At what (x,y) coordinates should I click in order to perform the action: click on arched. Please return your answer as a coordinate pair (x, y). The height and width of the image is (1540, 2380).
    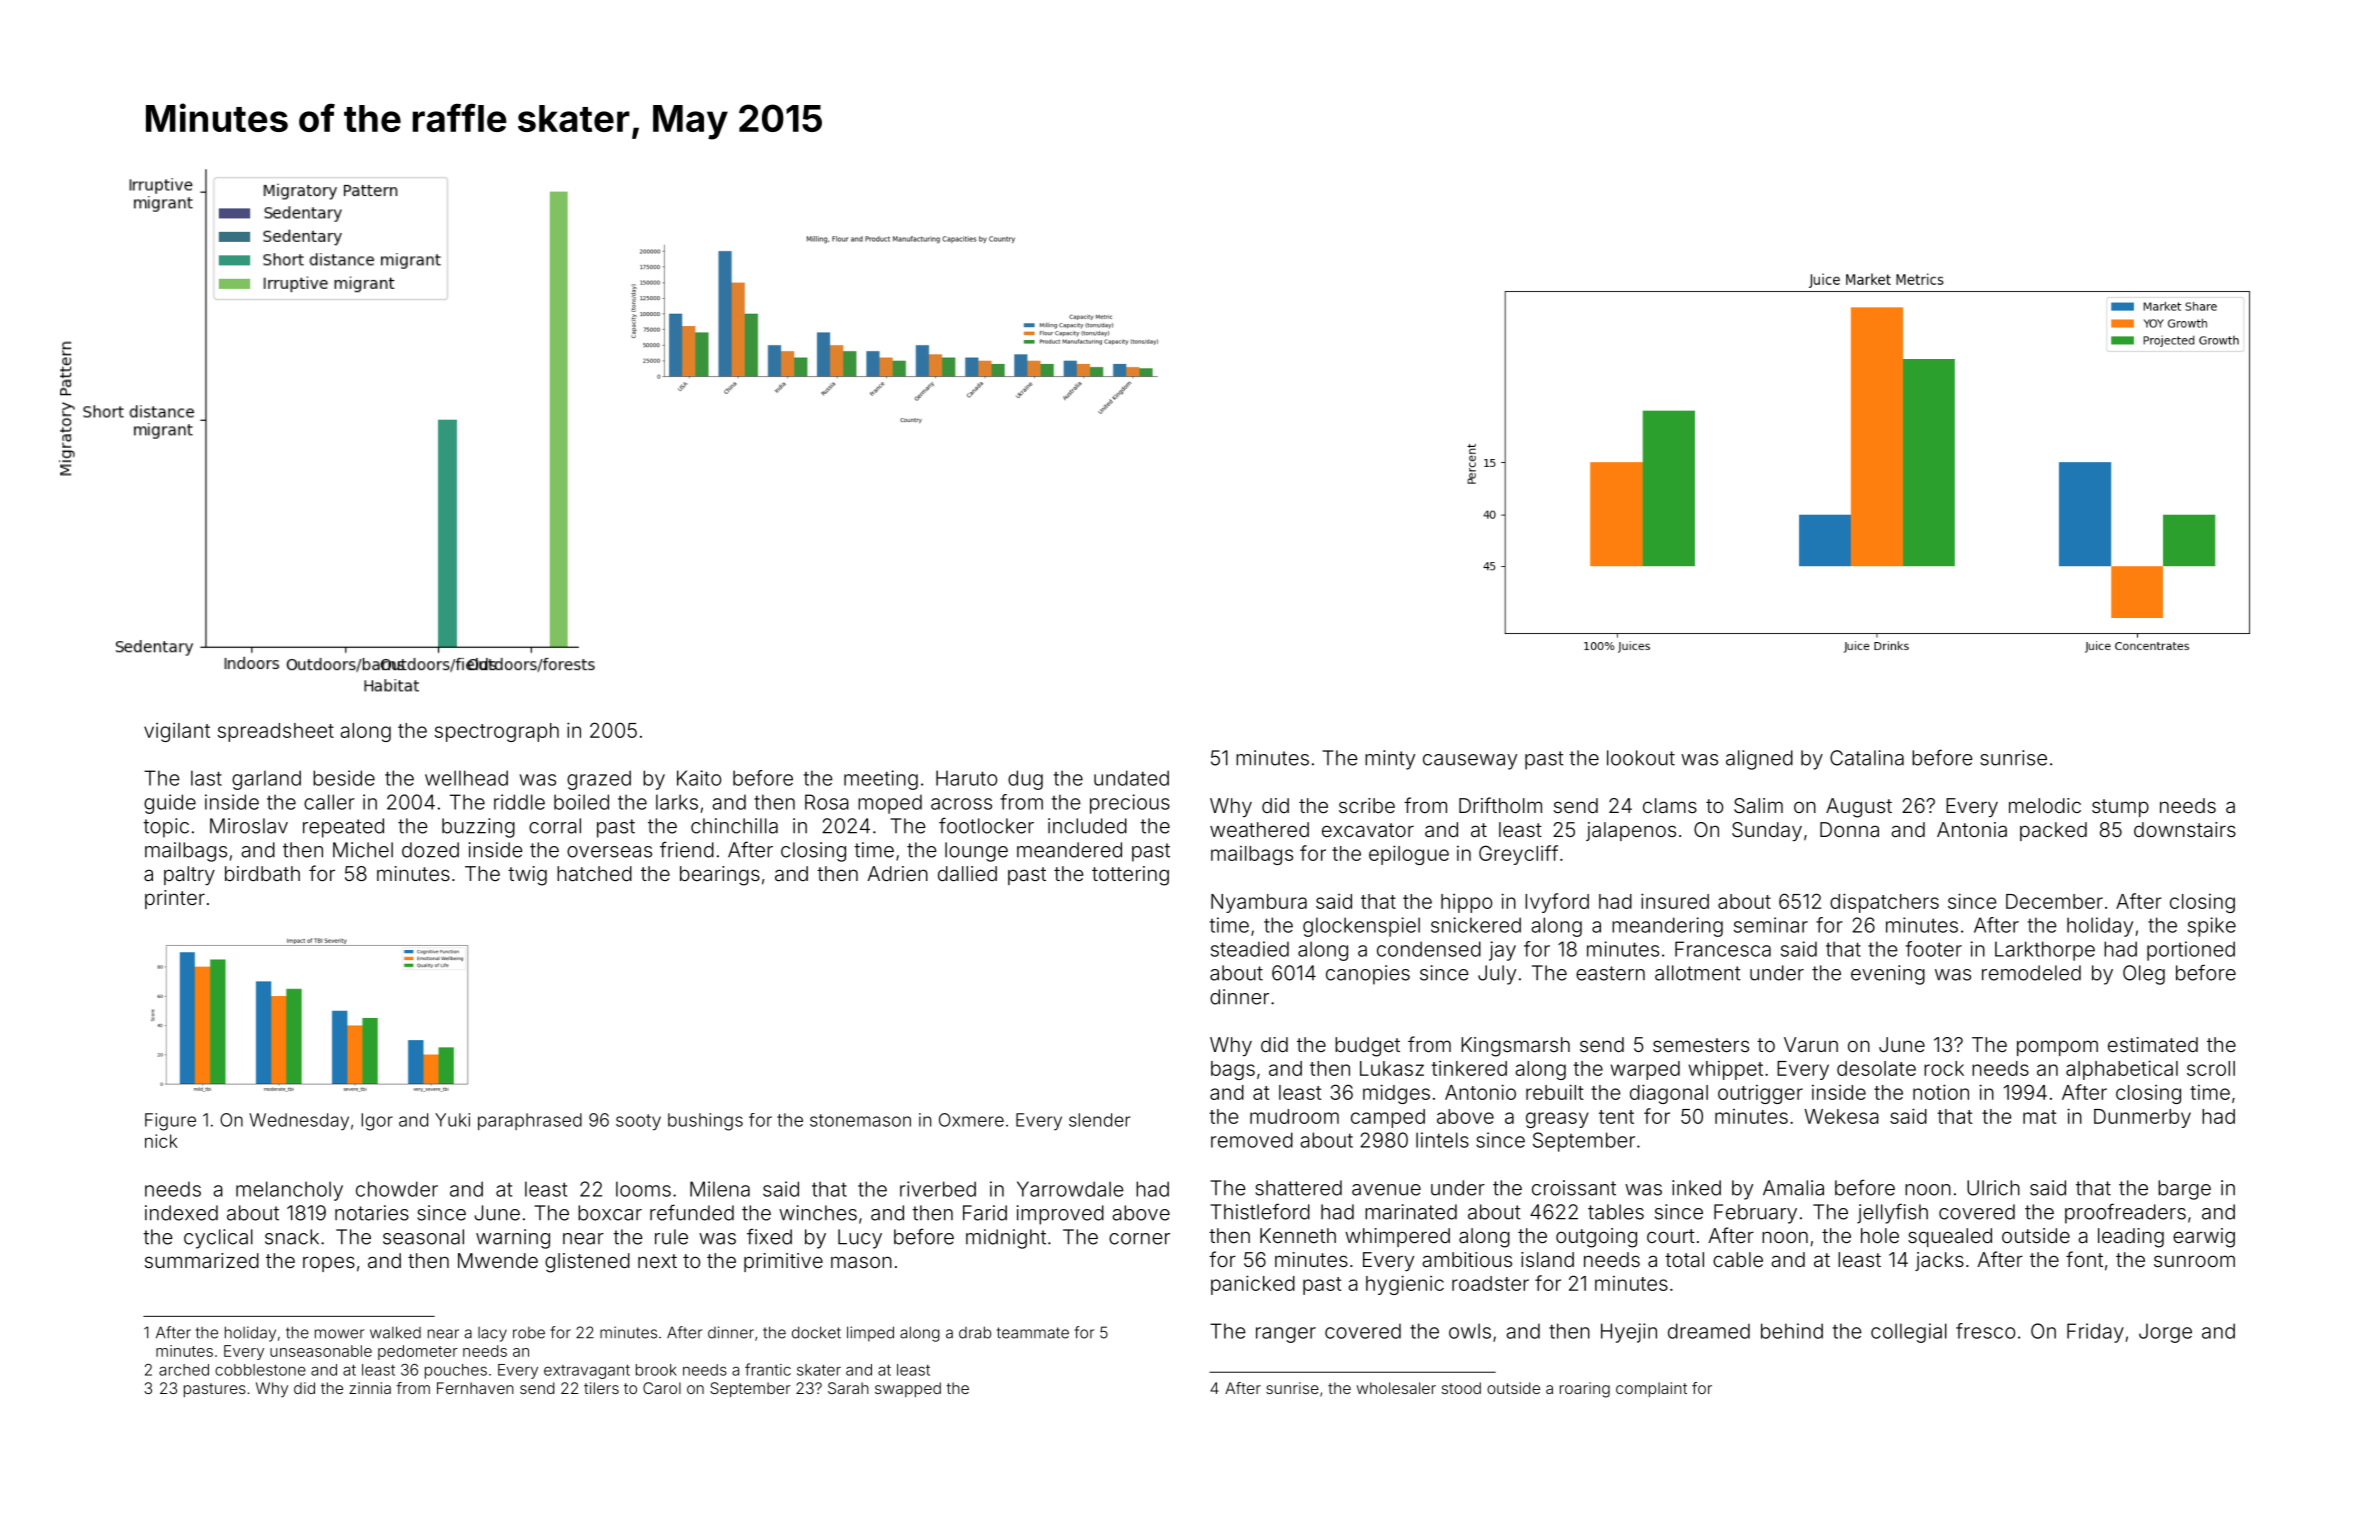
    Looking at the image, I should click on (184, 1370).
